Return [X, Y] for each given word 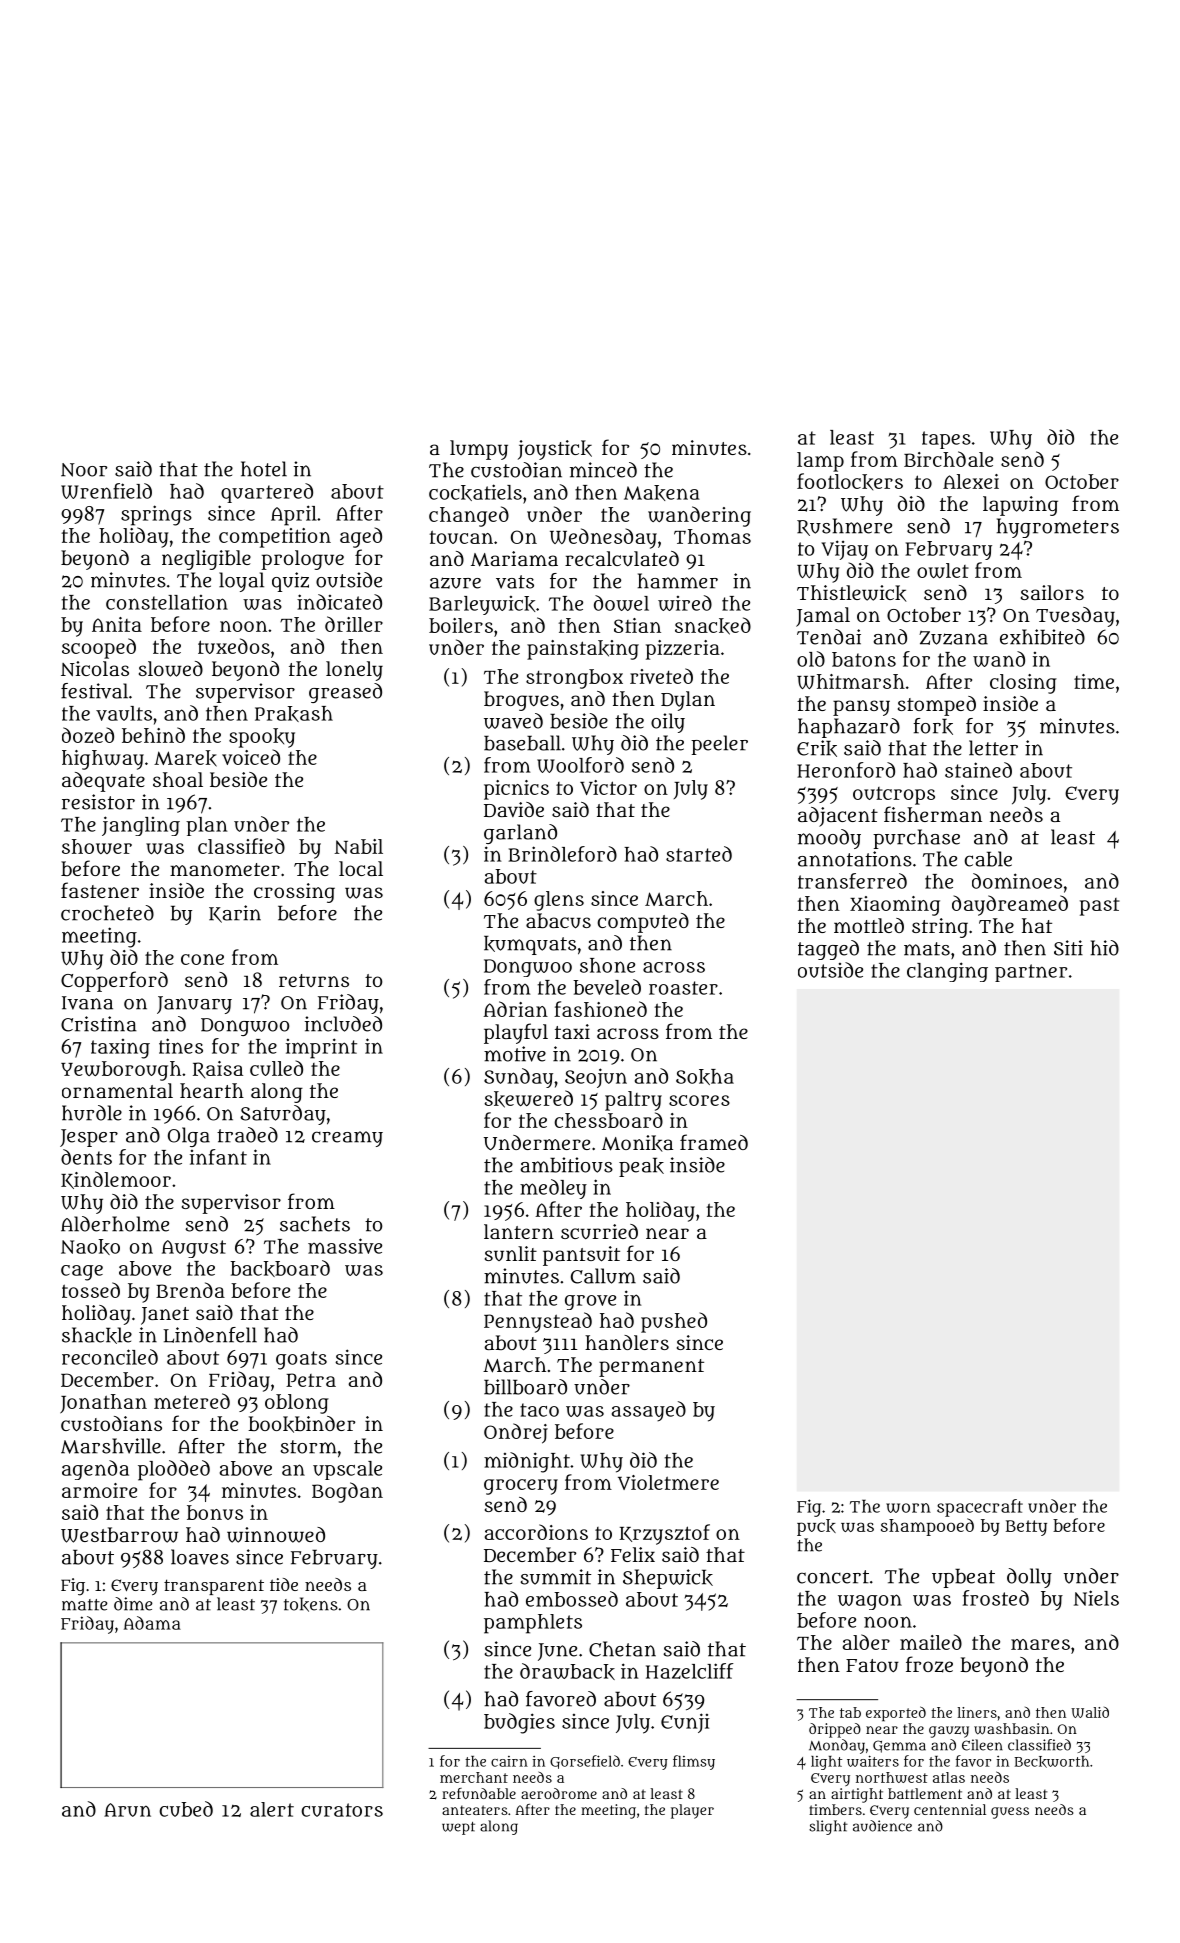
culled [276, 1068]
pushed [674, 1322]
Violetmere [668, 1482]
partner [1031, 973]
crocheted [107, 913]
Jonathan [103, 1404]
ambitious [566, 1165]
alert [272, 1809]
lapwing [1020, 506]
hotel [264, 469]
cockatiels [475, 492]
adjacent [838, 817]
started [699, 854]
